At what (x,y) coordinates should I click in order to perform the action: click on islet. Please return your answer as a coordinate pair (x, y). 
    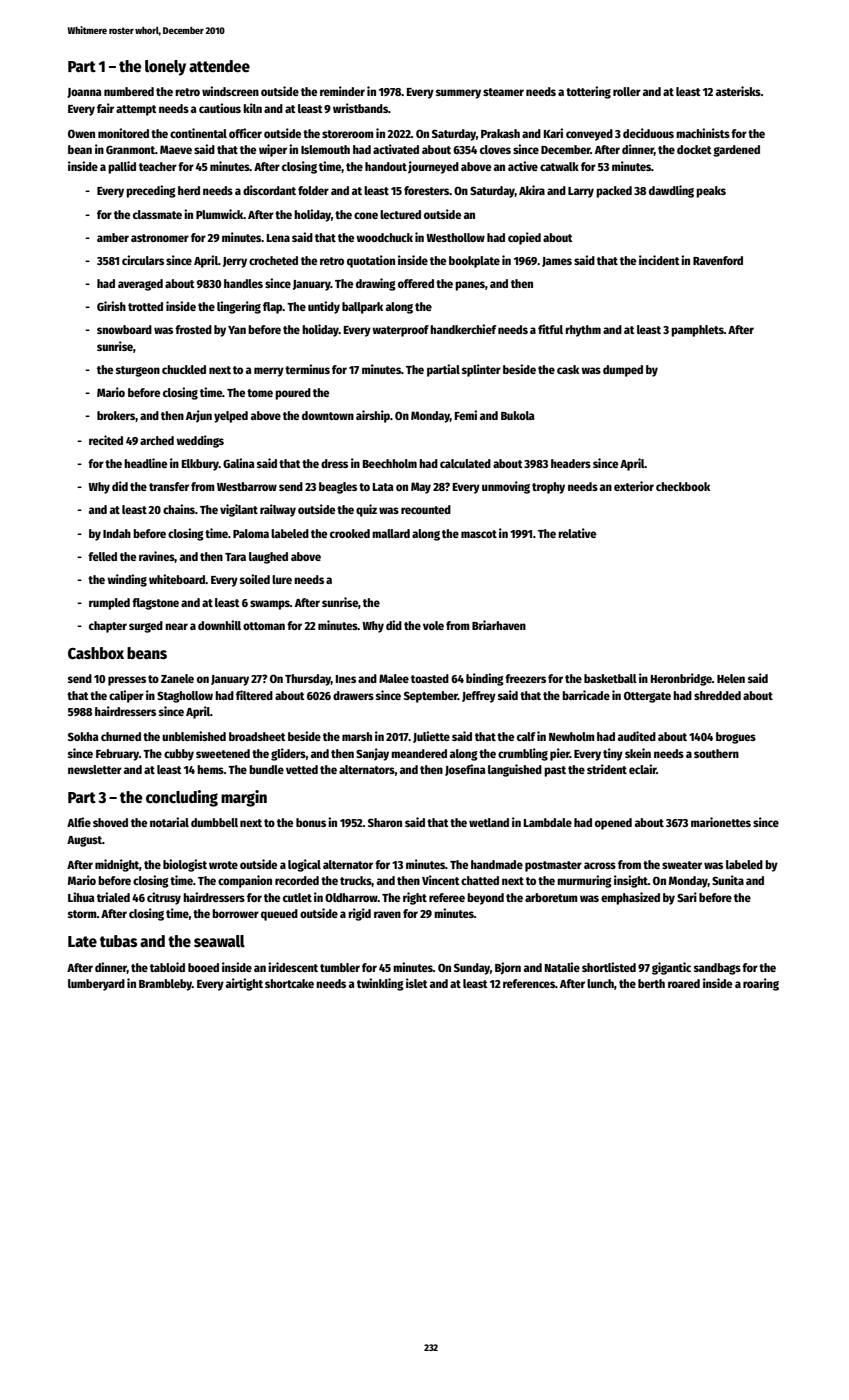
    Looking at the image, I should click on (417, 983).
